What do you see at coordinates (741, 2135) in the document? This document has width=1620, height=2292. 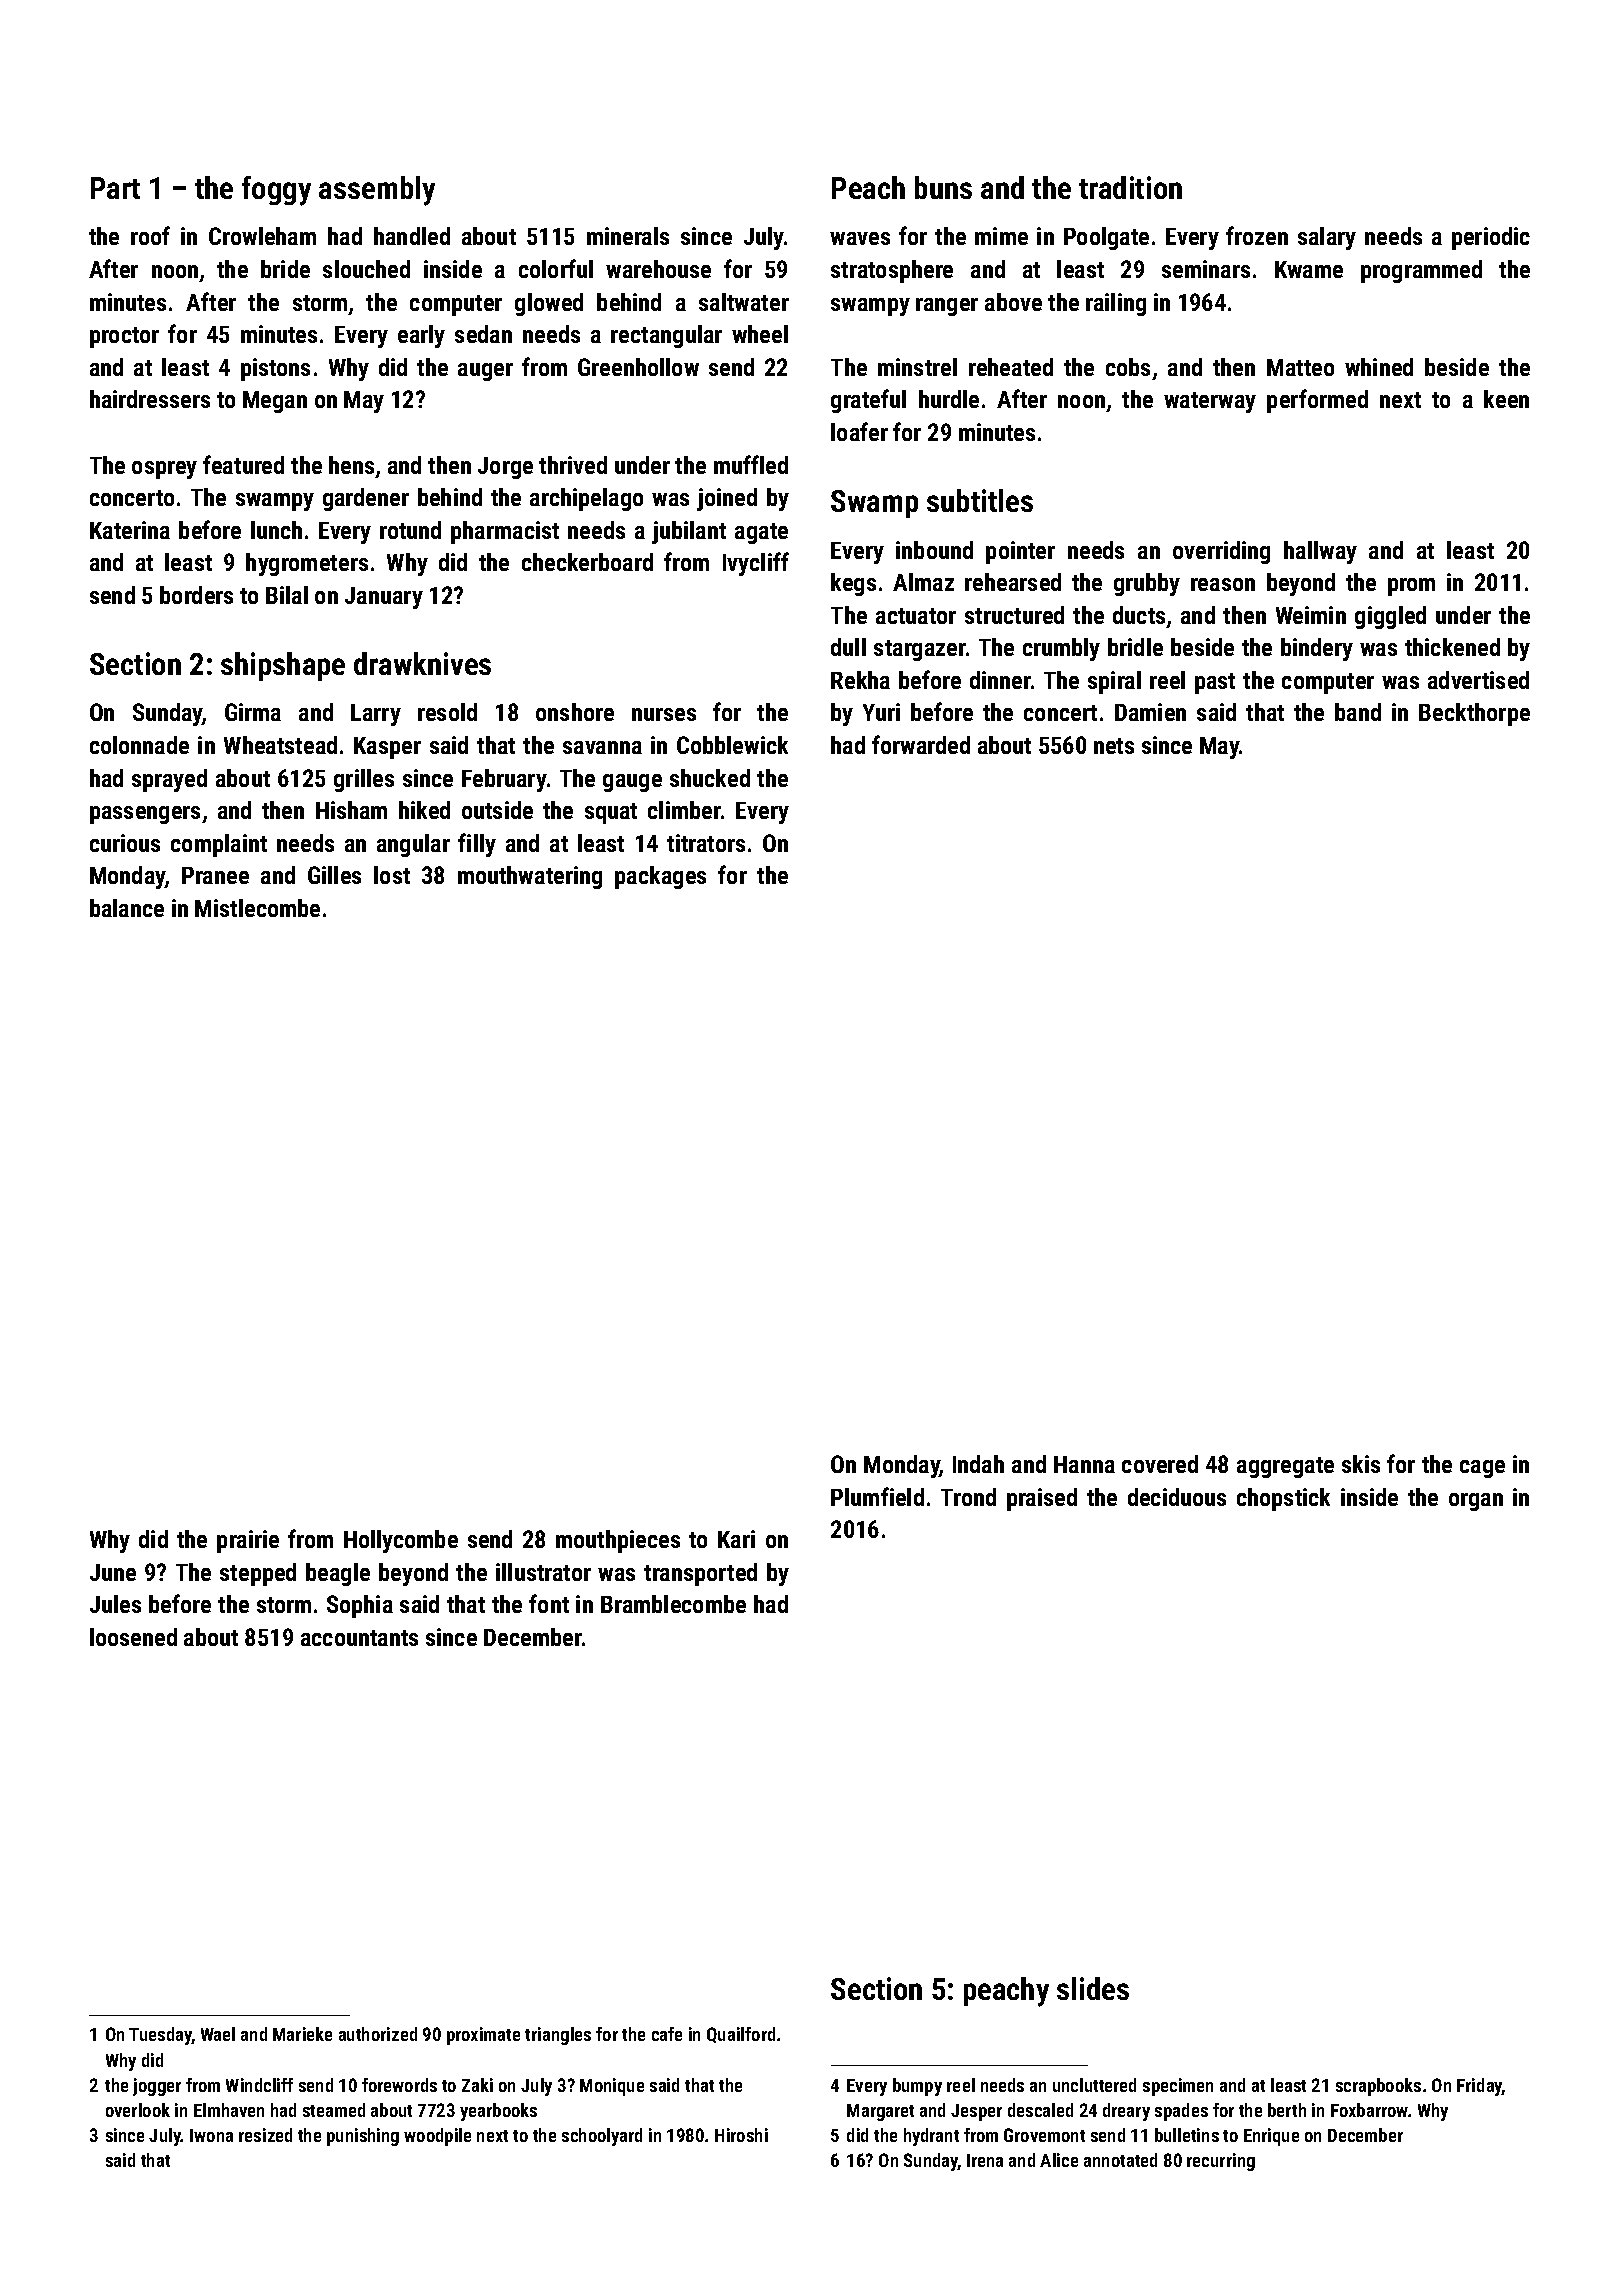 I see `Hiroshi` at bounding box center [741, 2135].
